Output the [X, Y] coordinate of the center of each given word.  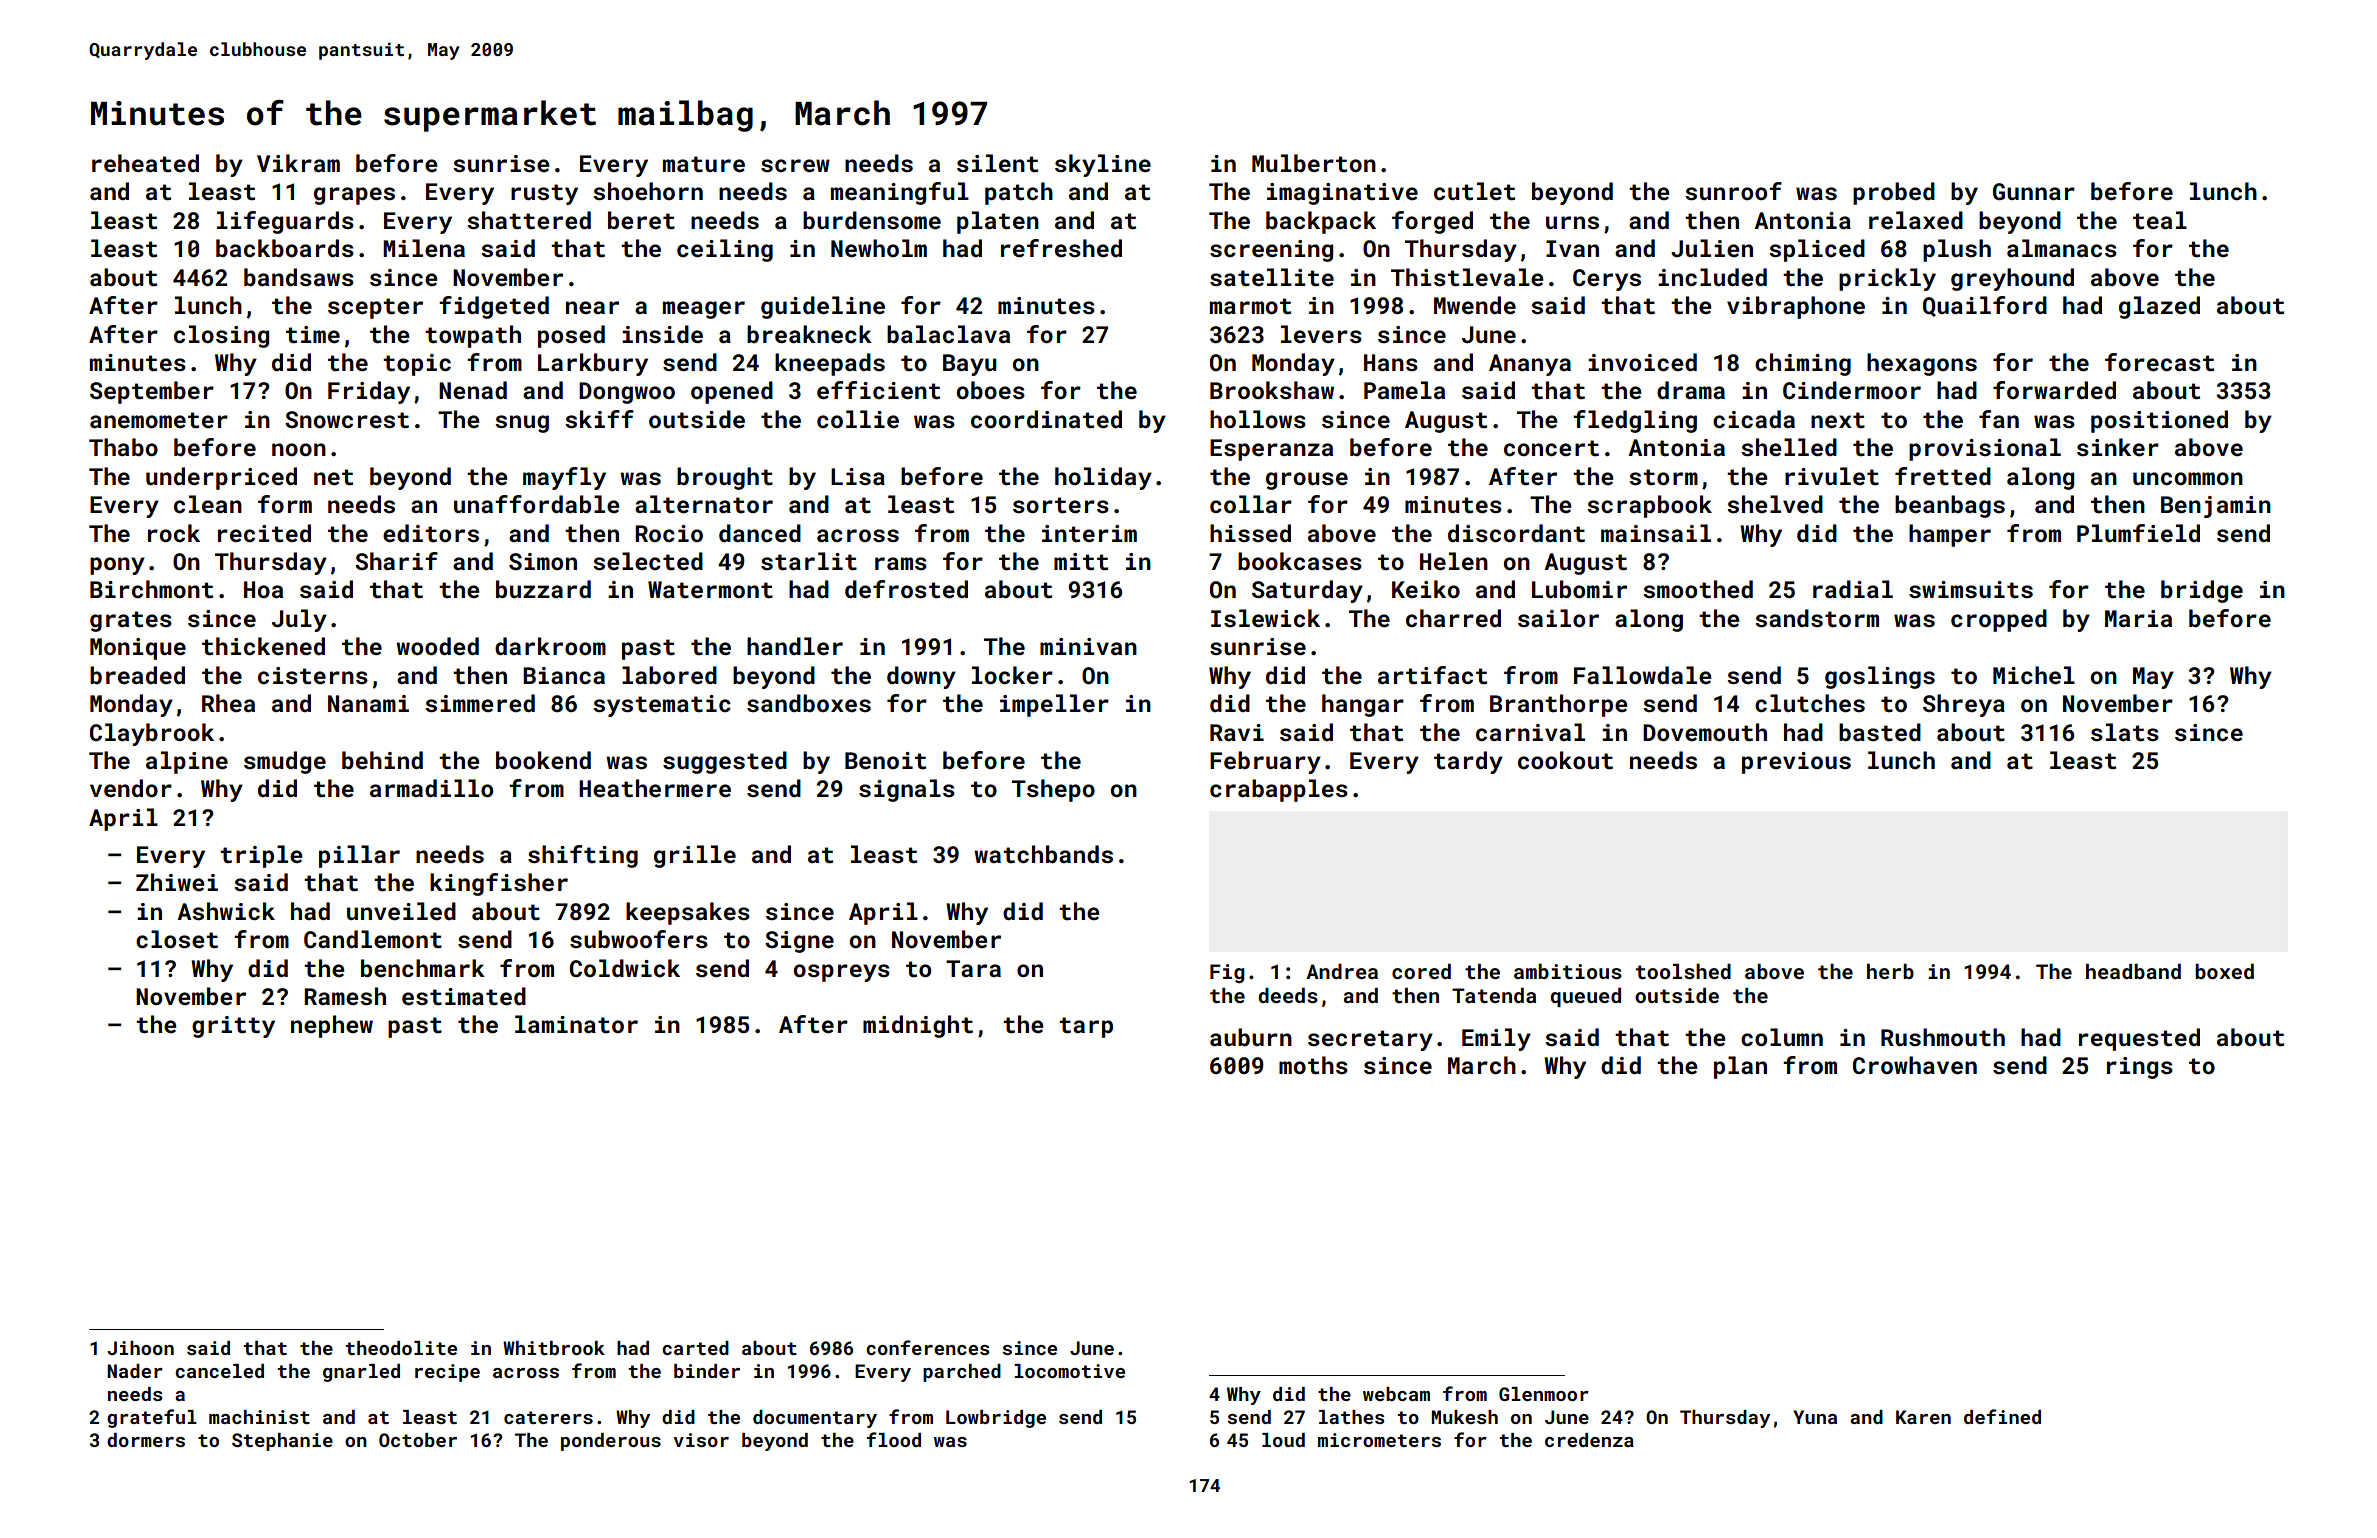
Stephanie [282, 1442]
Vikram [298, 163]
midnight [918, 1026]
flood [893, 1439]
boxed [2224, 971]
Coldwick [625, 968]
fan [1999, 419]
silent [997, 163]
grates [131, 621]
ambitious [1568, 971]
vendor [131, 788]
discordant [1516, 533]
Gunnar [2034, 191]
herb [1890, 971]
